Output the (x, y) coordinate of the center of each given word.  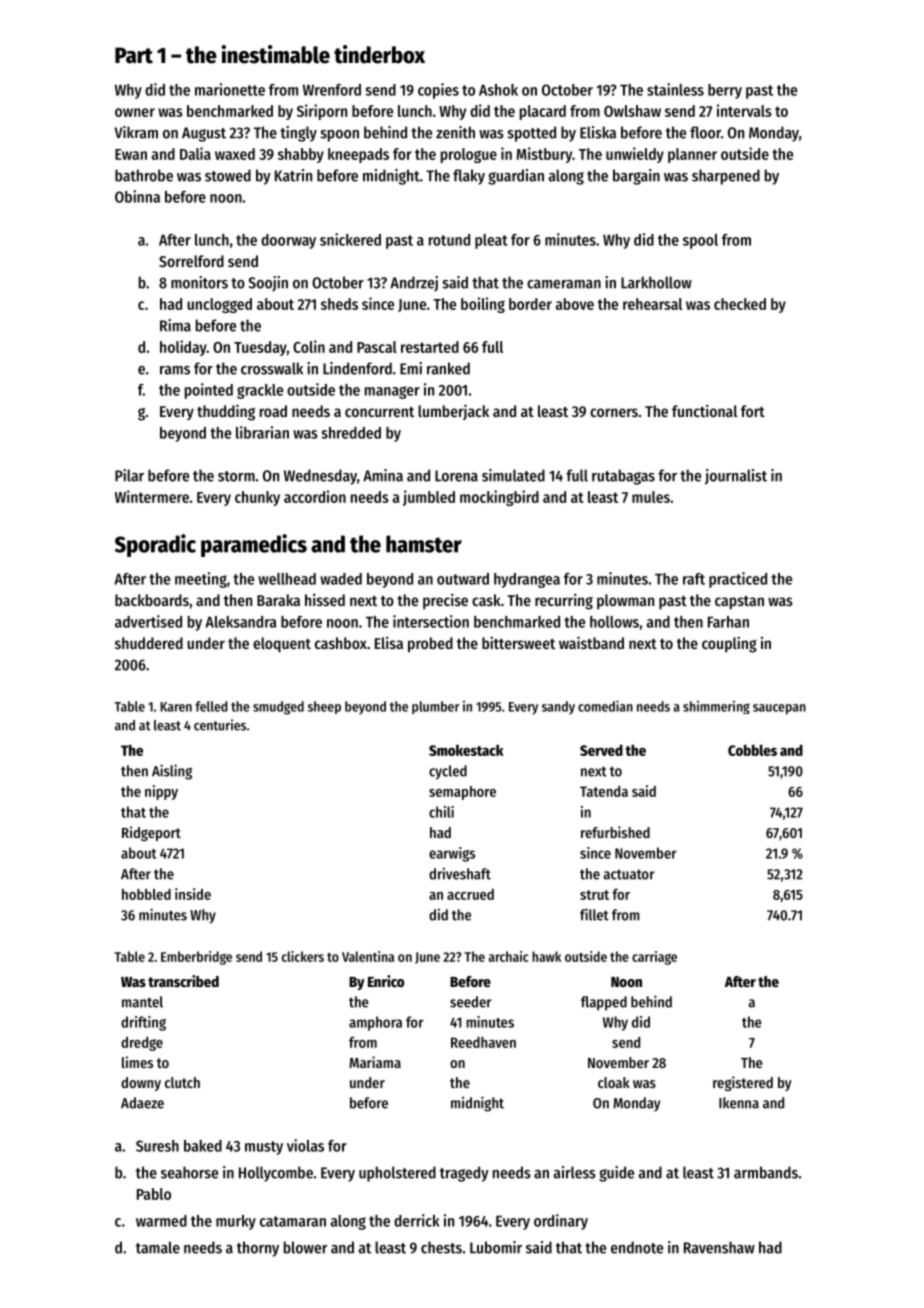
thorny (258, 1249)
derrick (417, 1220)
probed (430, 645)
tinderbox (379, 54)
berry (725, 91)
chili (441, 812)
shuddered (149, 643)
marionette (230, 89)
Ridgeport (151, 833)
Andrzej (414, 284)
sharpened (726, 177)
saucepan (779, 709)
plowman (625, 601)
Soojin (268, 284)
